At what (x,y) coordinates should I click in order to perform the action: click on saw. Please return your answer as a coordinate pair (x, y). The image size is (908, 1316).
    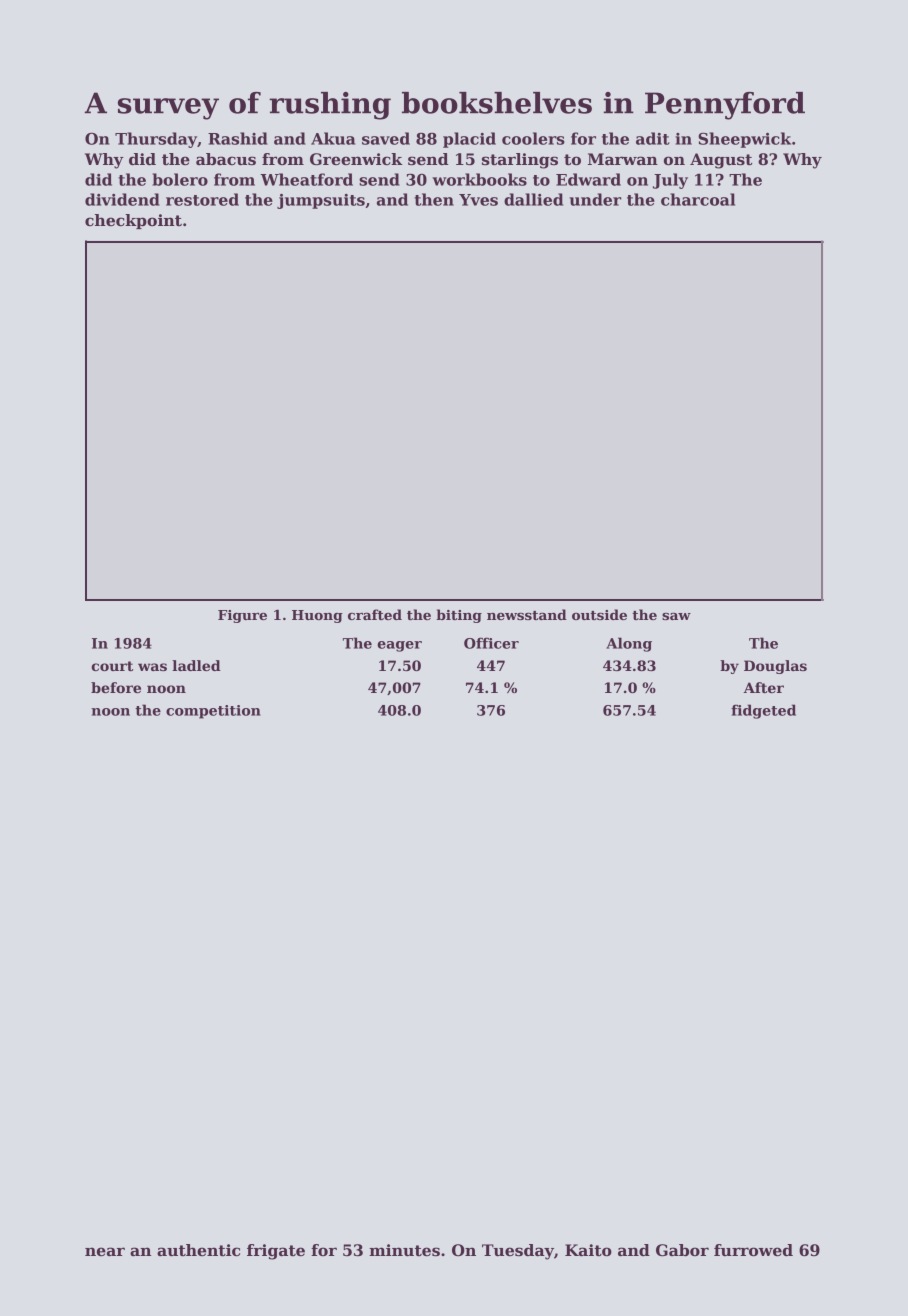
    Looking at the image, I should click on (676, 616).
